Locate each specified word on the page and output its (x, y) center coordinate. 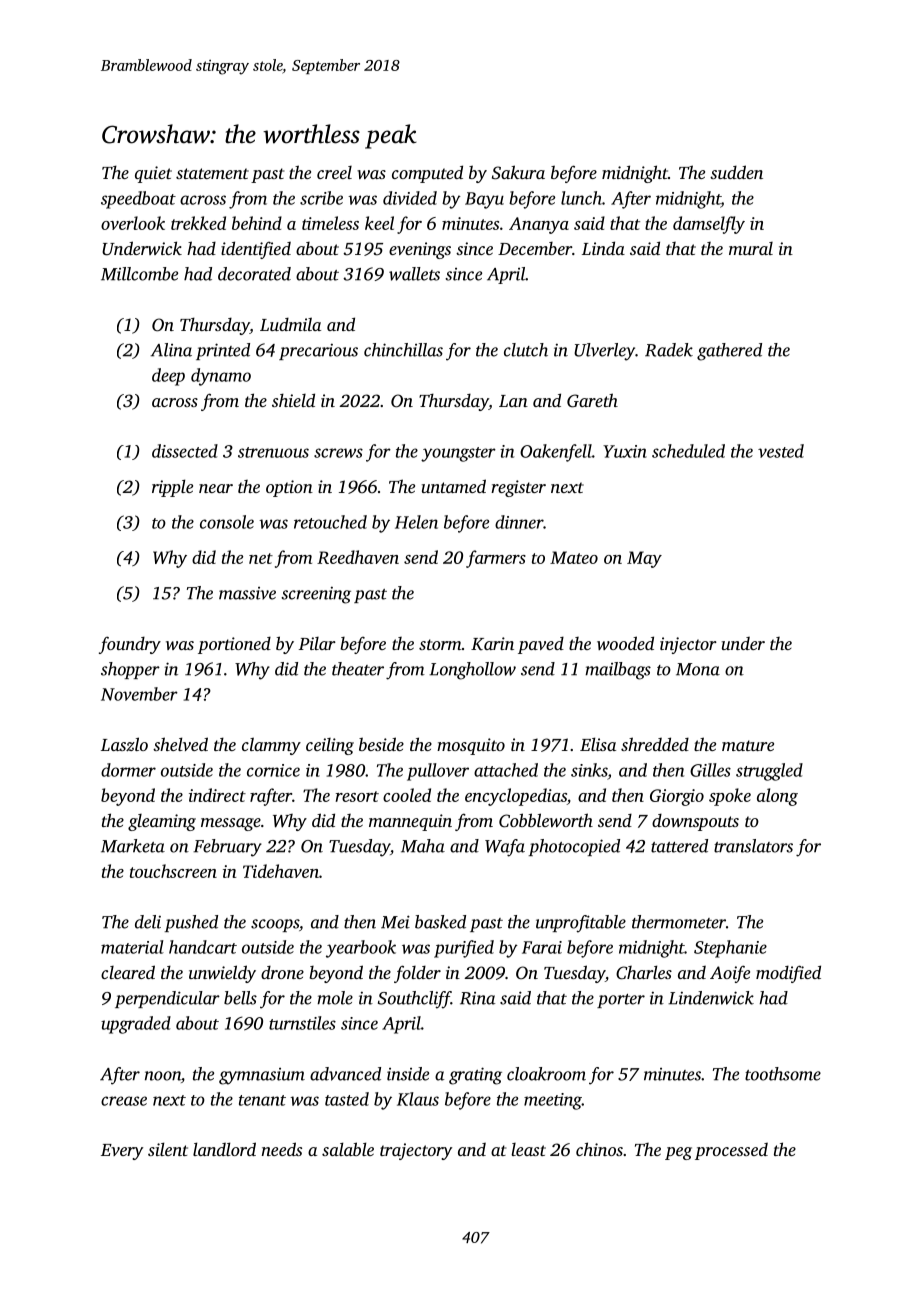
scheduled (688, 451)
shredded (655, 744)
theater (358, 669)
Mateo (574, 557)
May (644, 559)
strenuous (273, 452)
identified (256, 250)
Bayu (484, 200)
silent (168, 1149)
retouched (330, 522)
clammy (271, 746)
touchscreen (173, 871)
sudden (736, 172)
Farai (542, 947)
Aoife (730, 974)
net (261, 558)
